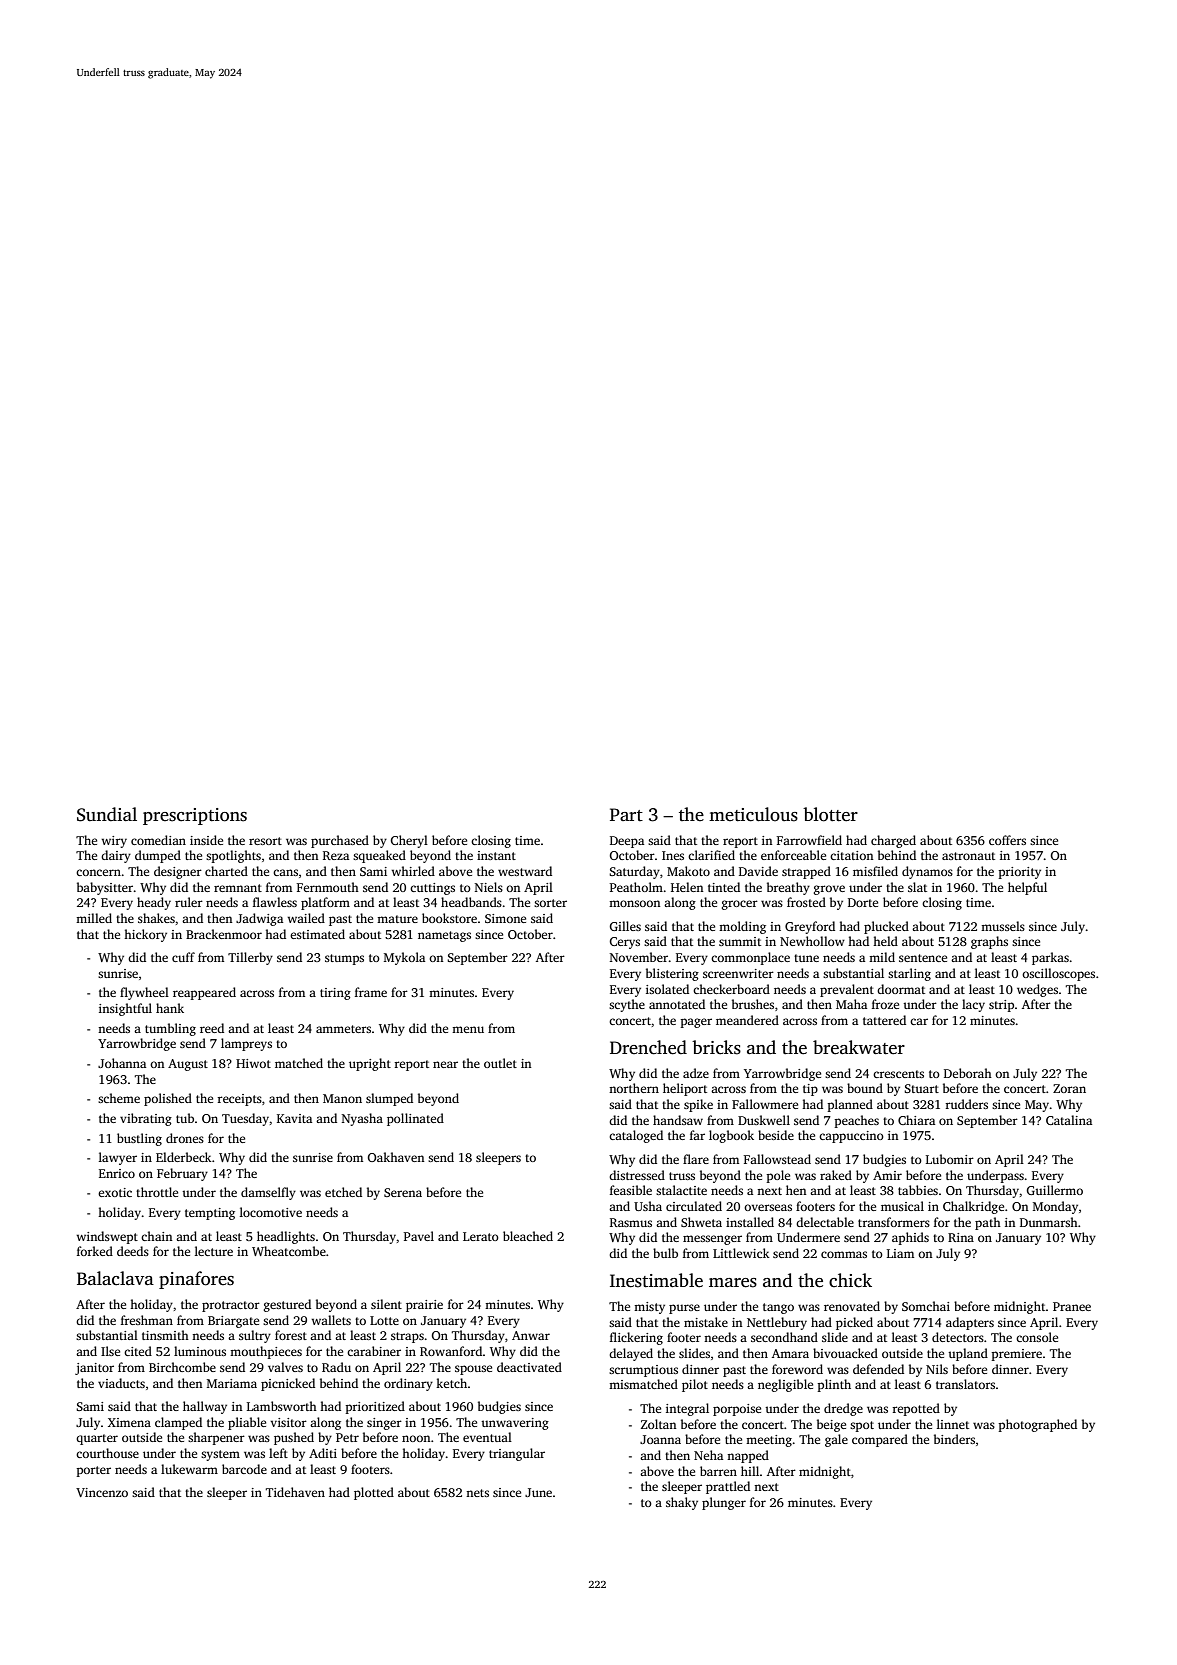  What do you see at coordinates (185, 1138) in the screenshot?
I see `drones` at bounding box center [185, 1138].
